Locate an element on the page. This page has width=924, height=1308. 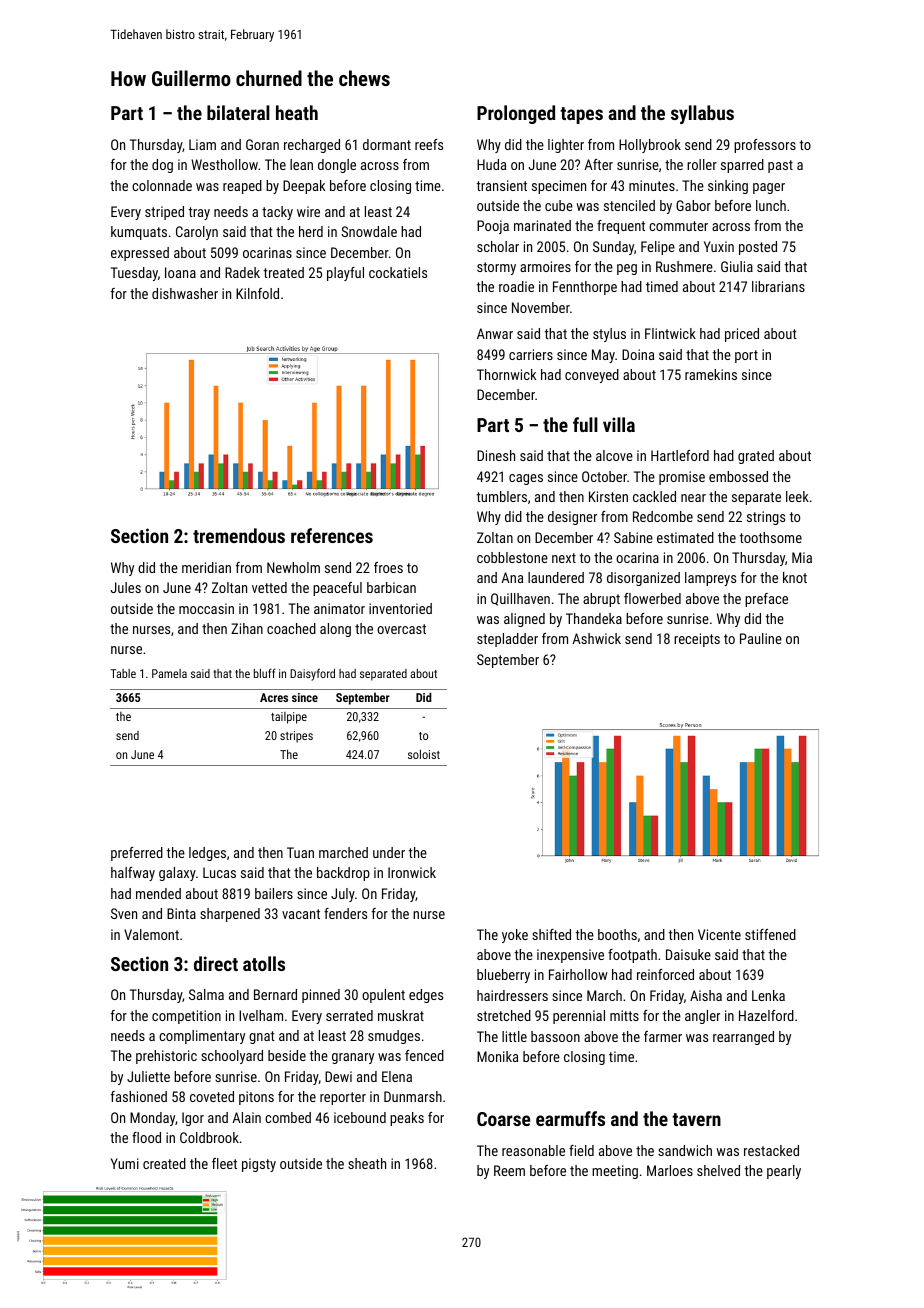
overcast is located at coordinates (401, 629).
